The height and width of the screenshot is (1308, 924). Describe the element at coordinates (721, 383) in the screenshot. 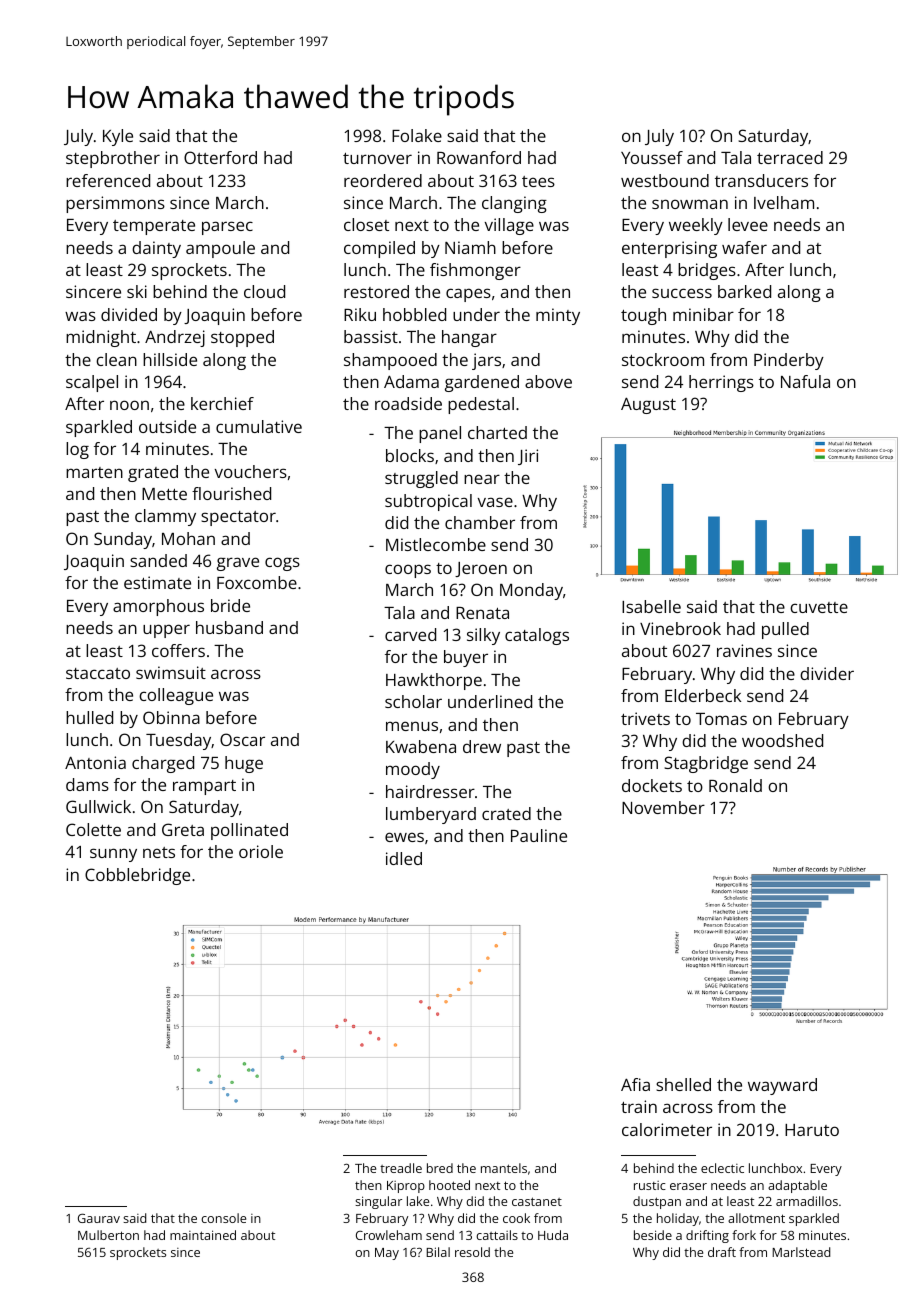

I see `herrings` at that location.
